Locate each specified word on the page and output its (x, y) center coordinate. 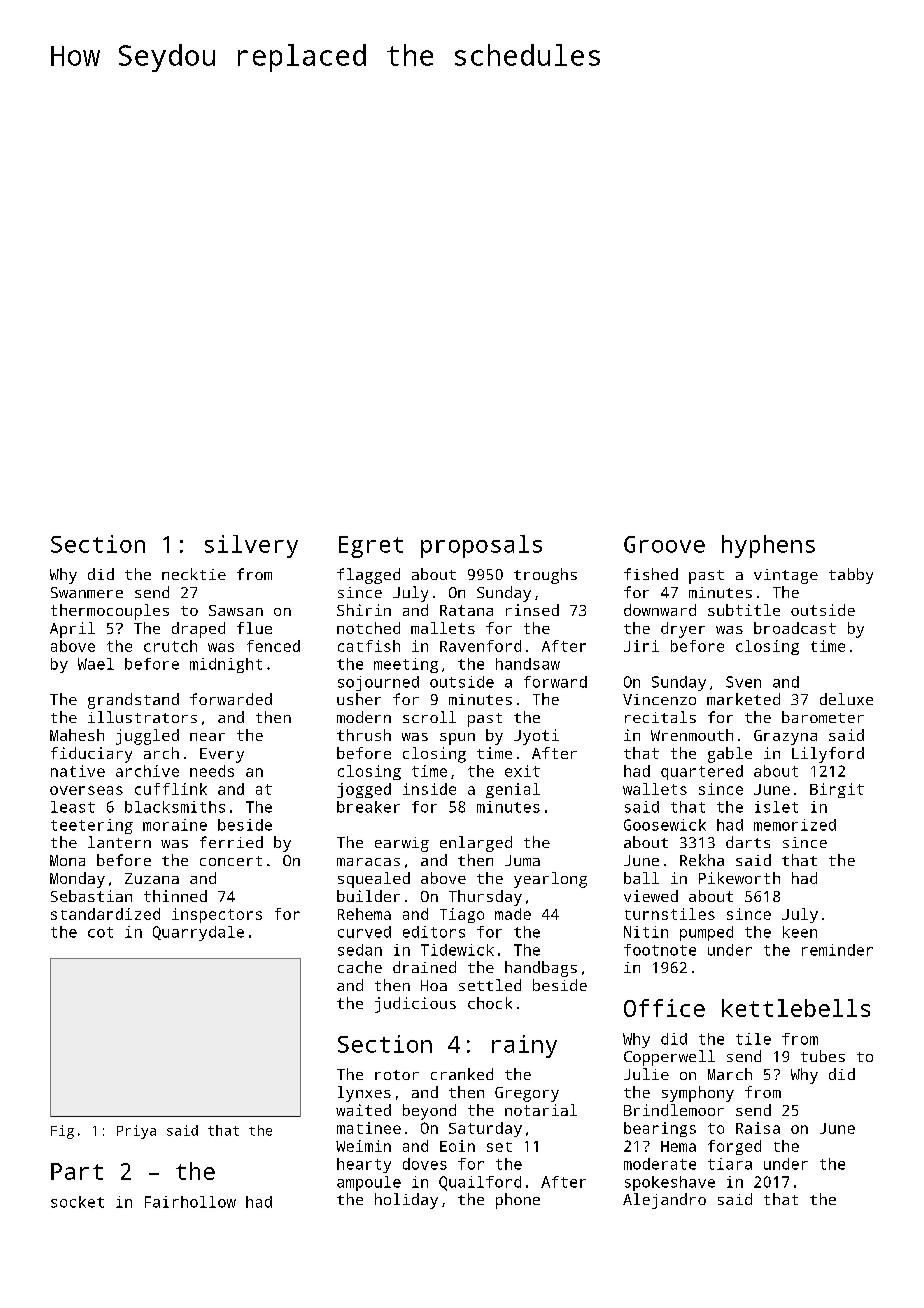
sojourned (378, 683)
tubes (823, 1056)
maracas (368, 862)
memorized (795, 825)
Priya (136, 1132)
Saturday (485, 1129)
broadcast (795, 628)
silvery (251, 546)
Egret (371, 547)
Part (77, 1171)
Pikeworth (739, 878)
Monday (77, 880)
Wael (96, 664)
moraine (175, 825)
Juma (522, 860)
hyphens (768, 546)
